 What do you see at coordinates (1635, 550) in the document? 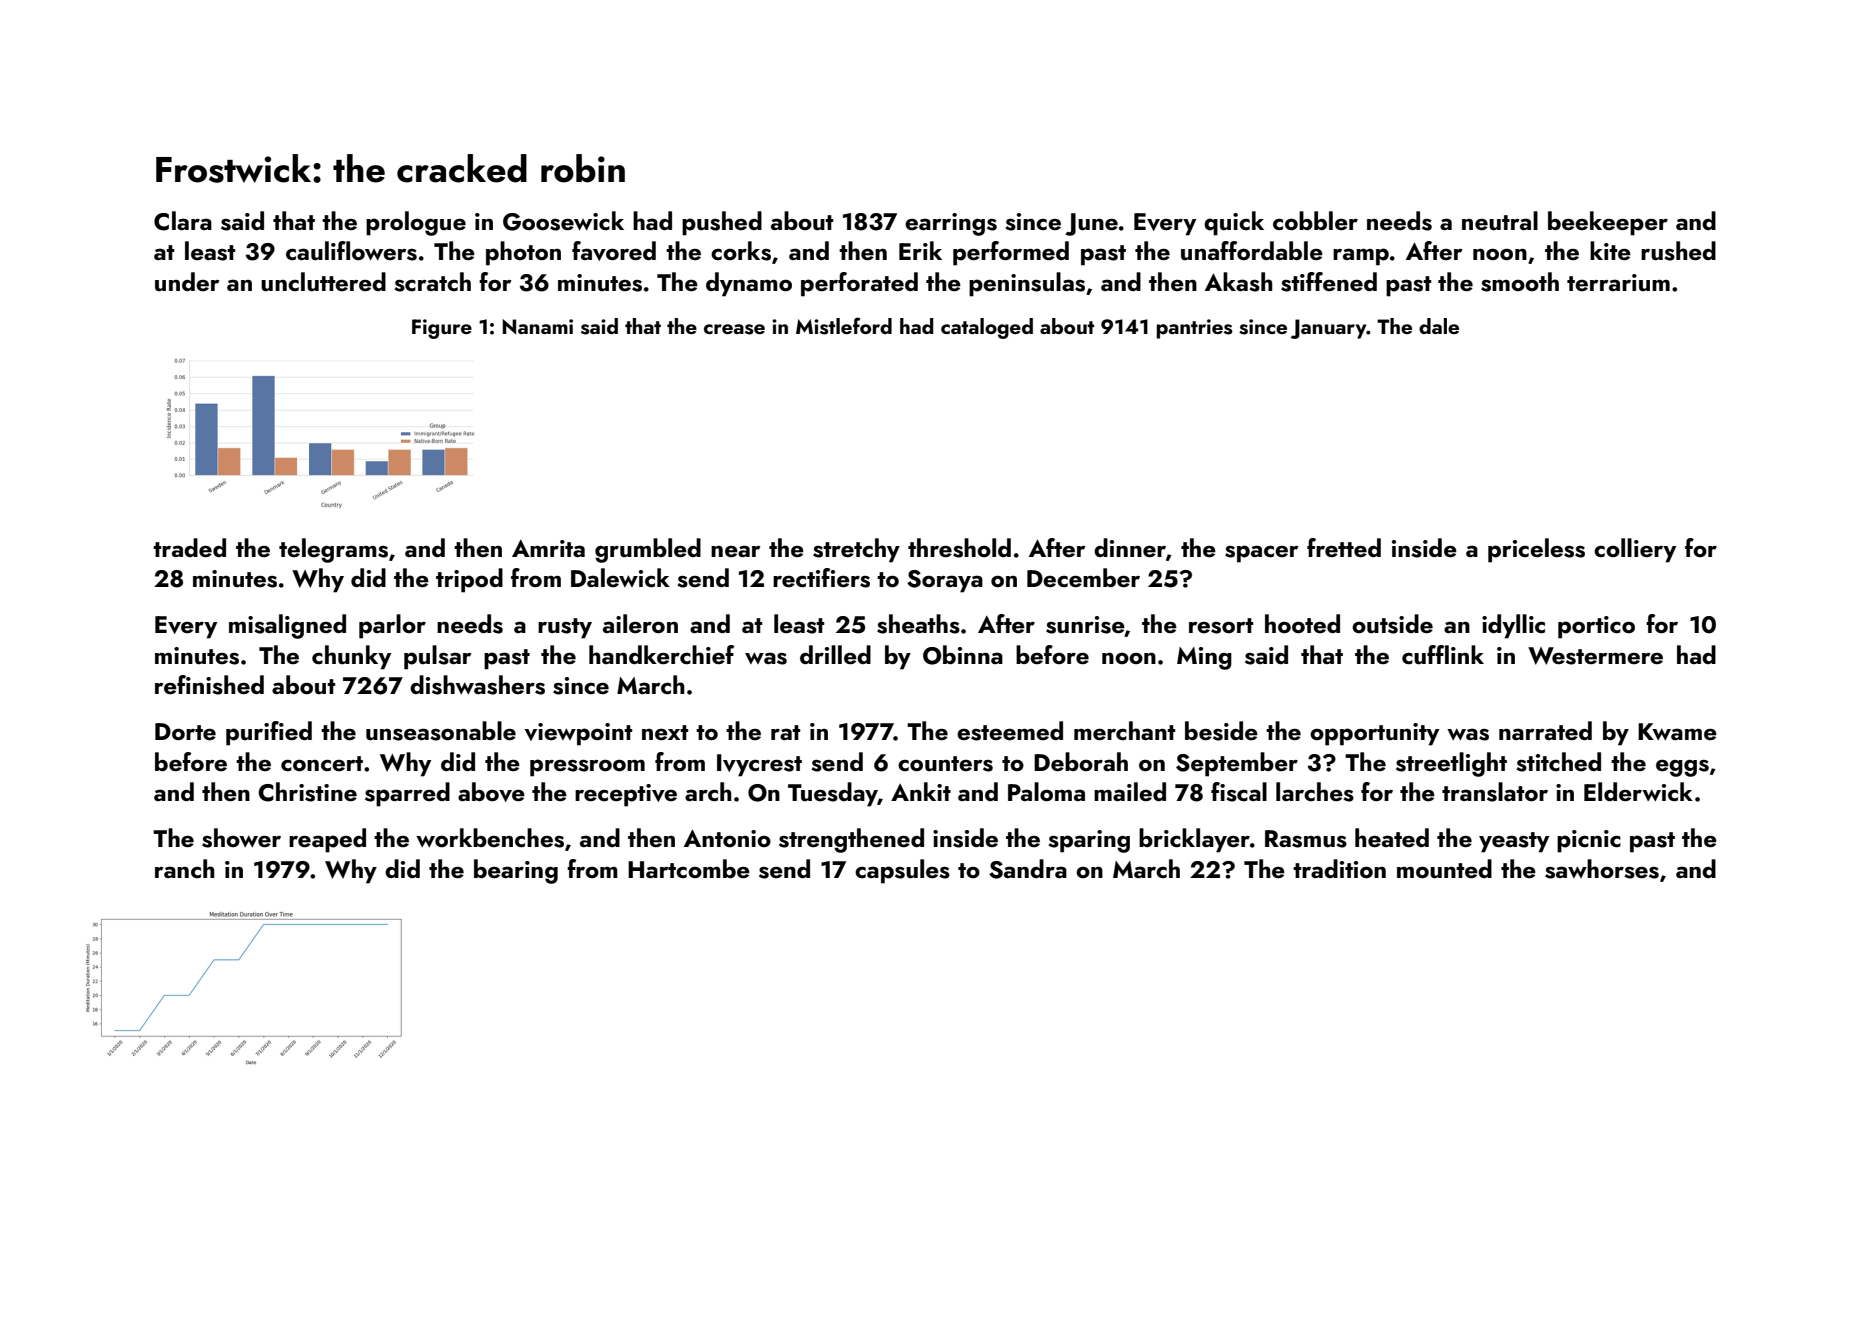
I see `colliery` at bounding box center [1635, 550].
